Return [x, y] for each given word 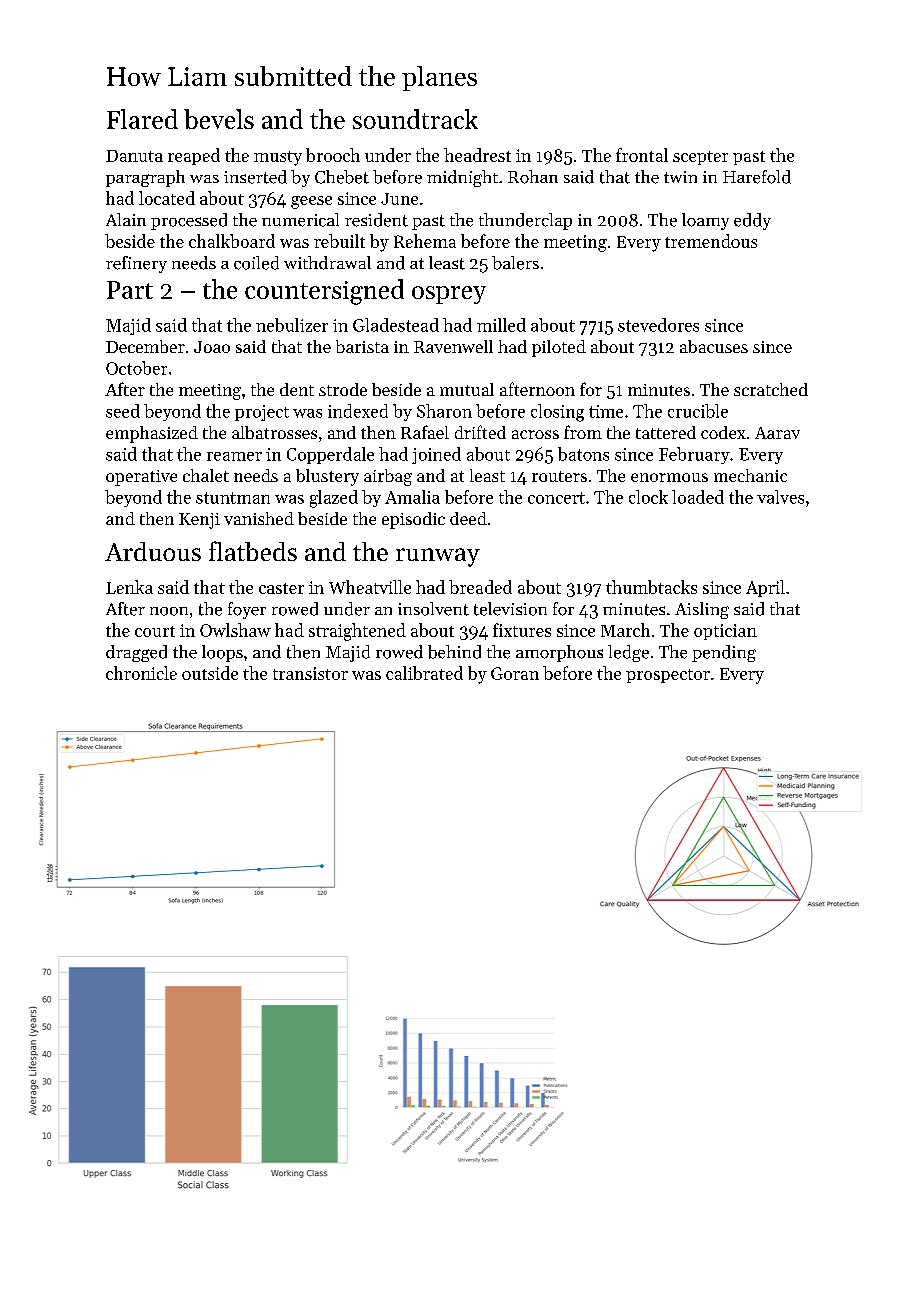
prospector [668, 676]
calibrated [424, 673]
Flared [142, 119]
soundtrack [415, 119]
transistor [310, 673]
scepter [700, 158]
